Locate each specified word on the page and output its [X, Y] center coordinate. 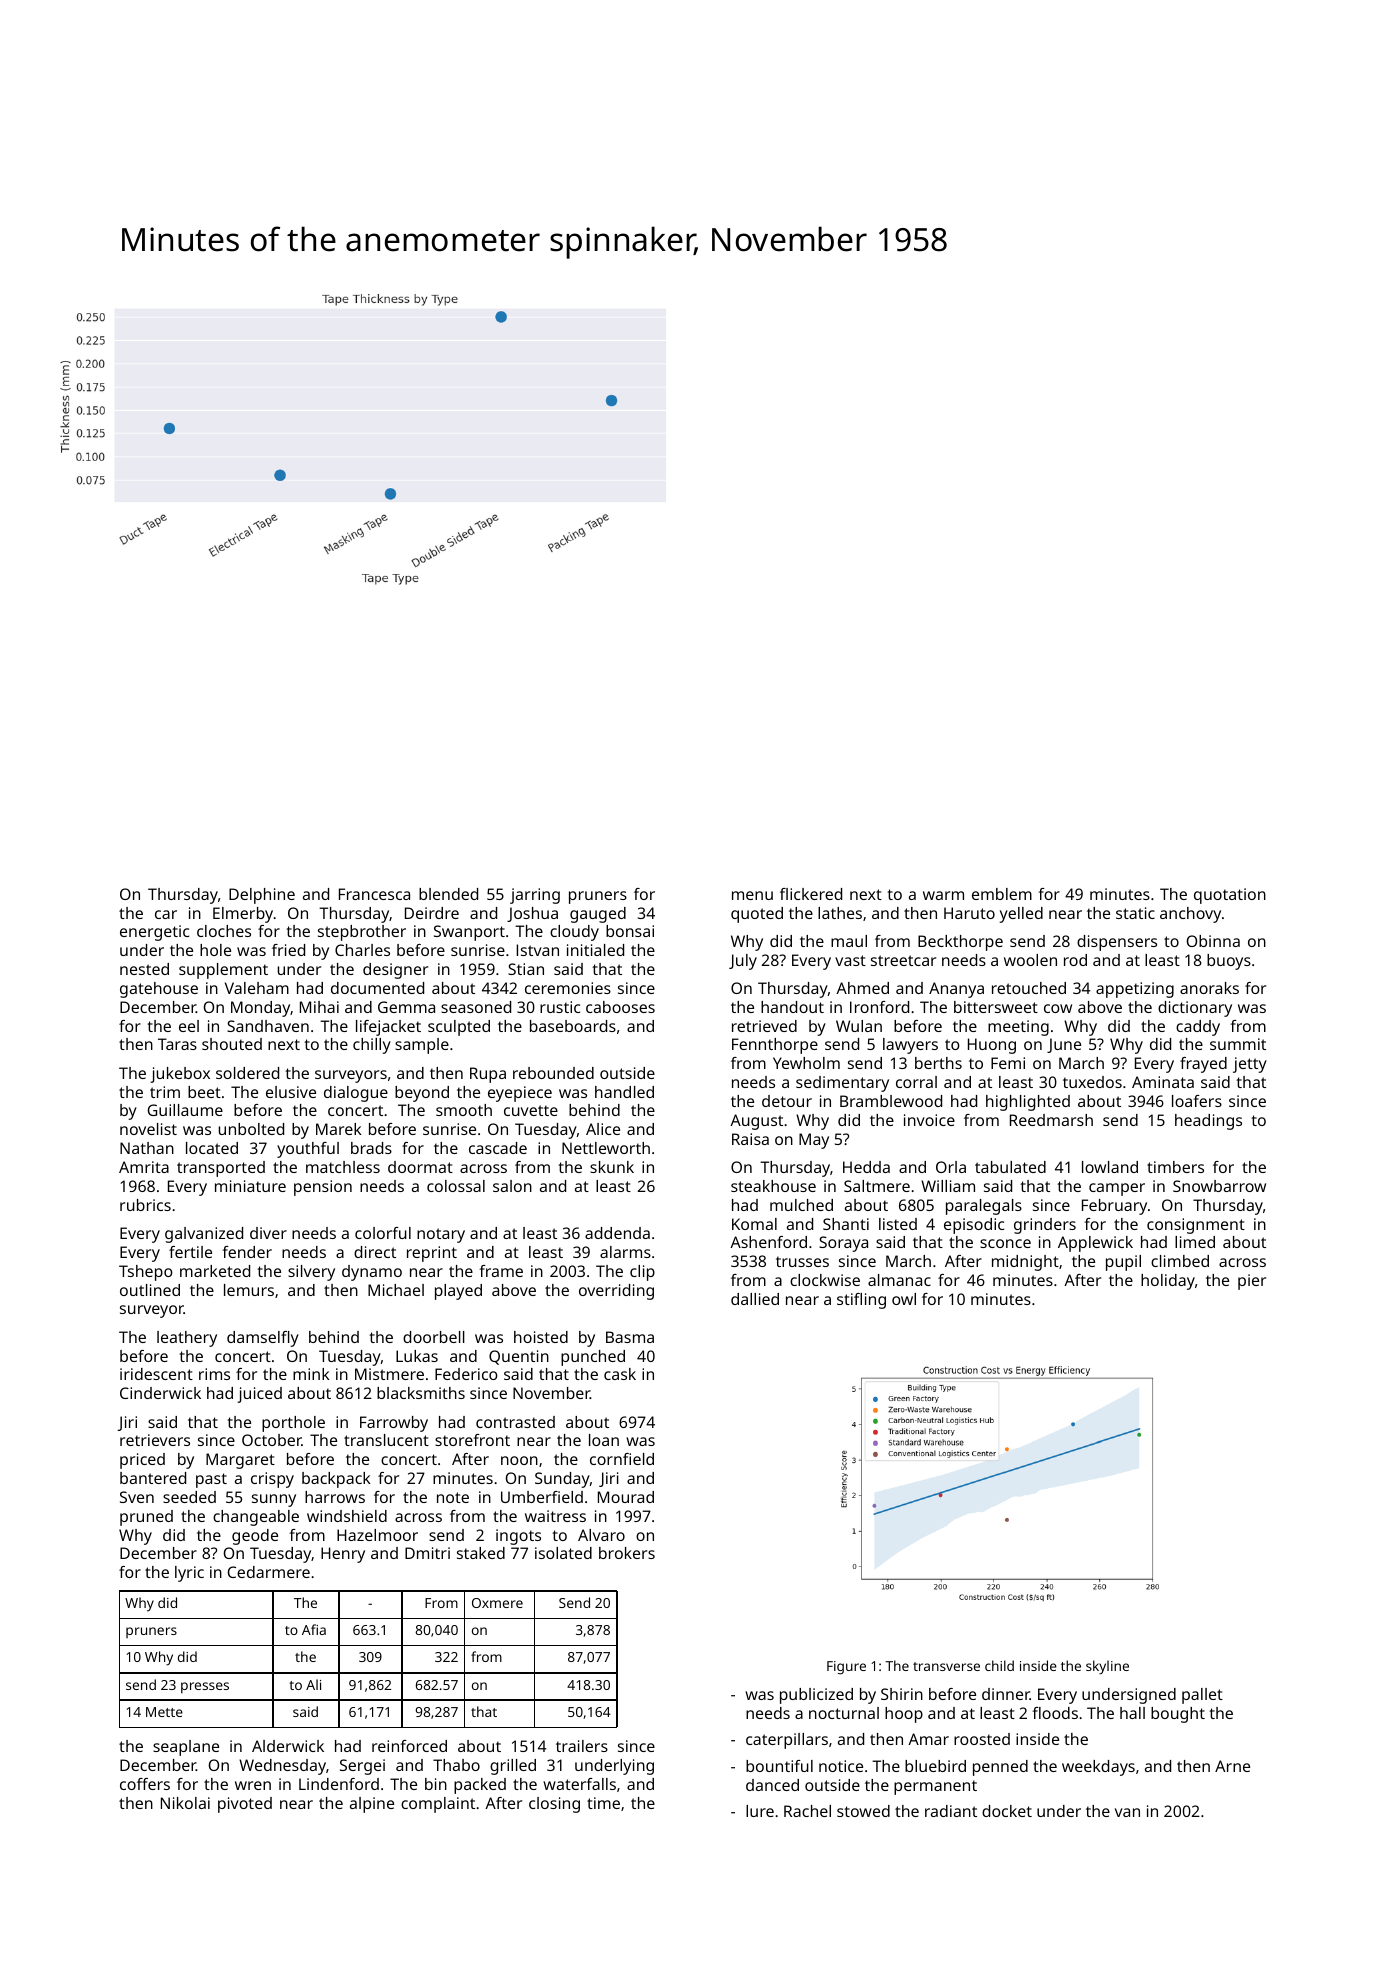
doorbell [434, 1337]
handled [624, 1092]
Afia [314, 1629]
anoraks [1209, 988]
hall [1132, 1713]
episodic [974, 1226]
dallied [755, 1299]
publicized [816, 1696]
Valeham [257, 988]
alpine [372, 1805]
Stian [526, 969]
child [999, 1665]
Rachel [807, 1811]
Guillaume [185, 1110]
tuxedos [1092, 1082]
